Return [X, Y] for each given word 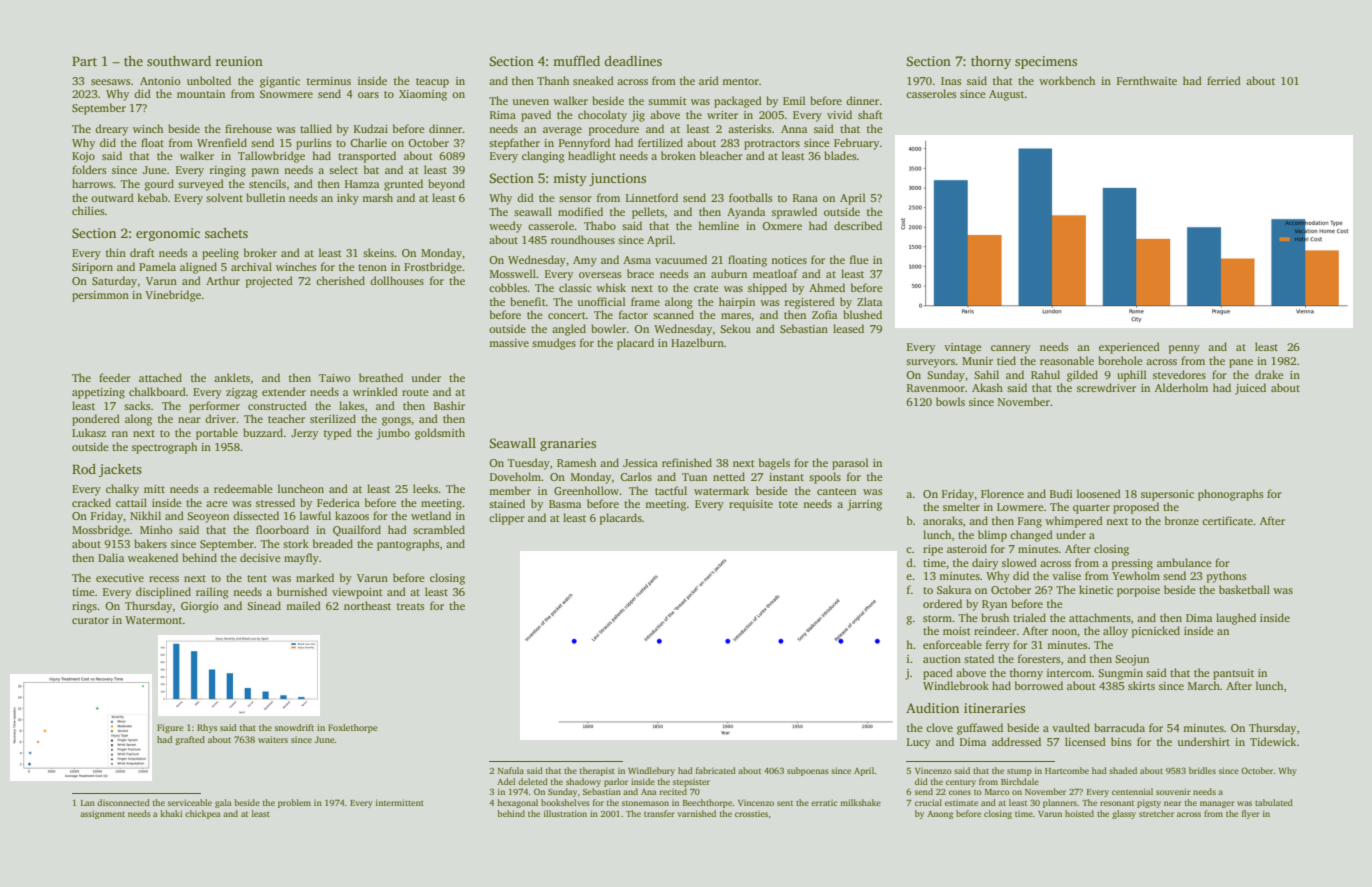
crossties [751, 813]
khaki [171, 813]
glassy [1124, 814]
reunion [239, 61]
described [858, 225]
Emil [794, 100]
